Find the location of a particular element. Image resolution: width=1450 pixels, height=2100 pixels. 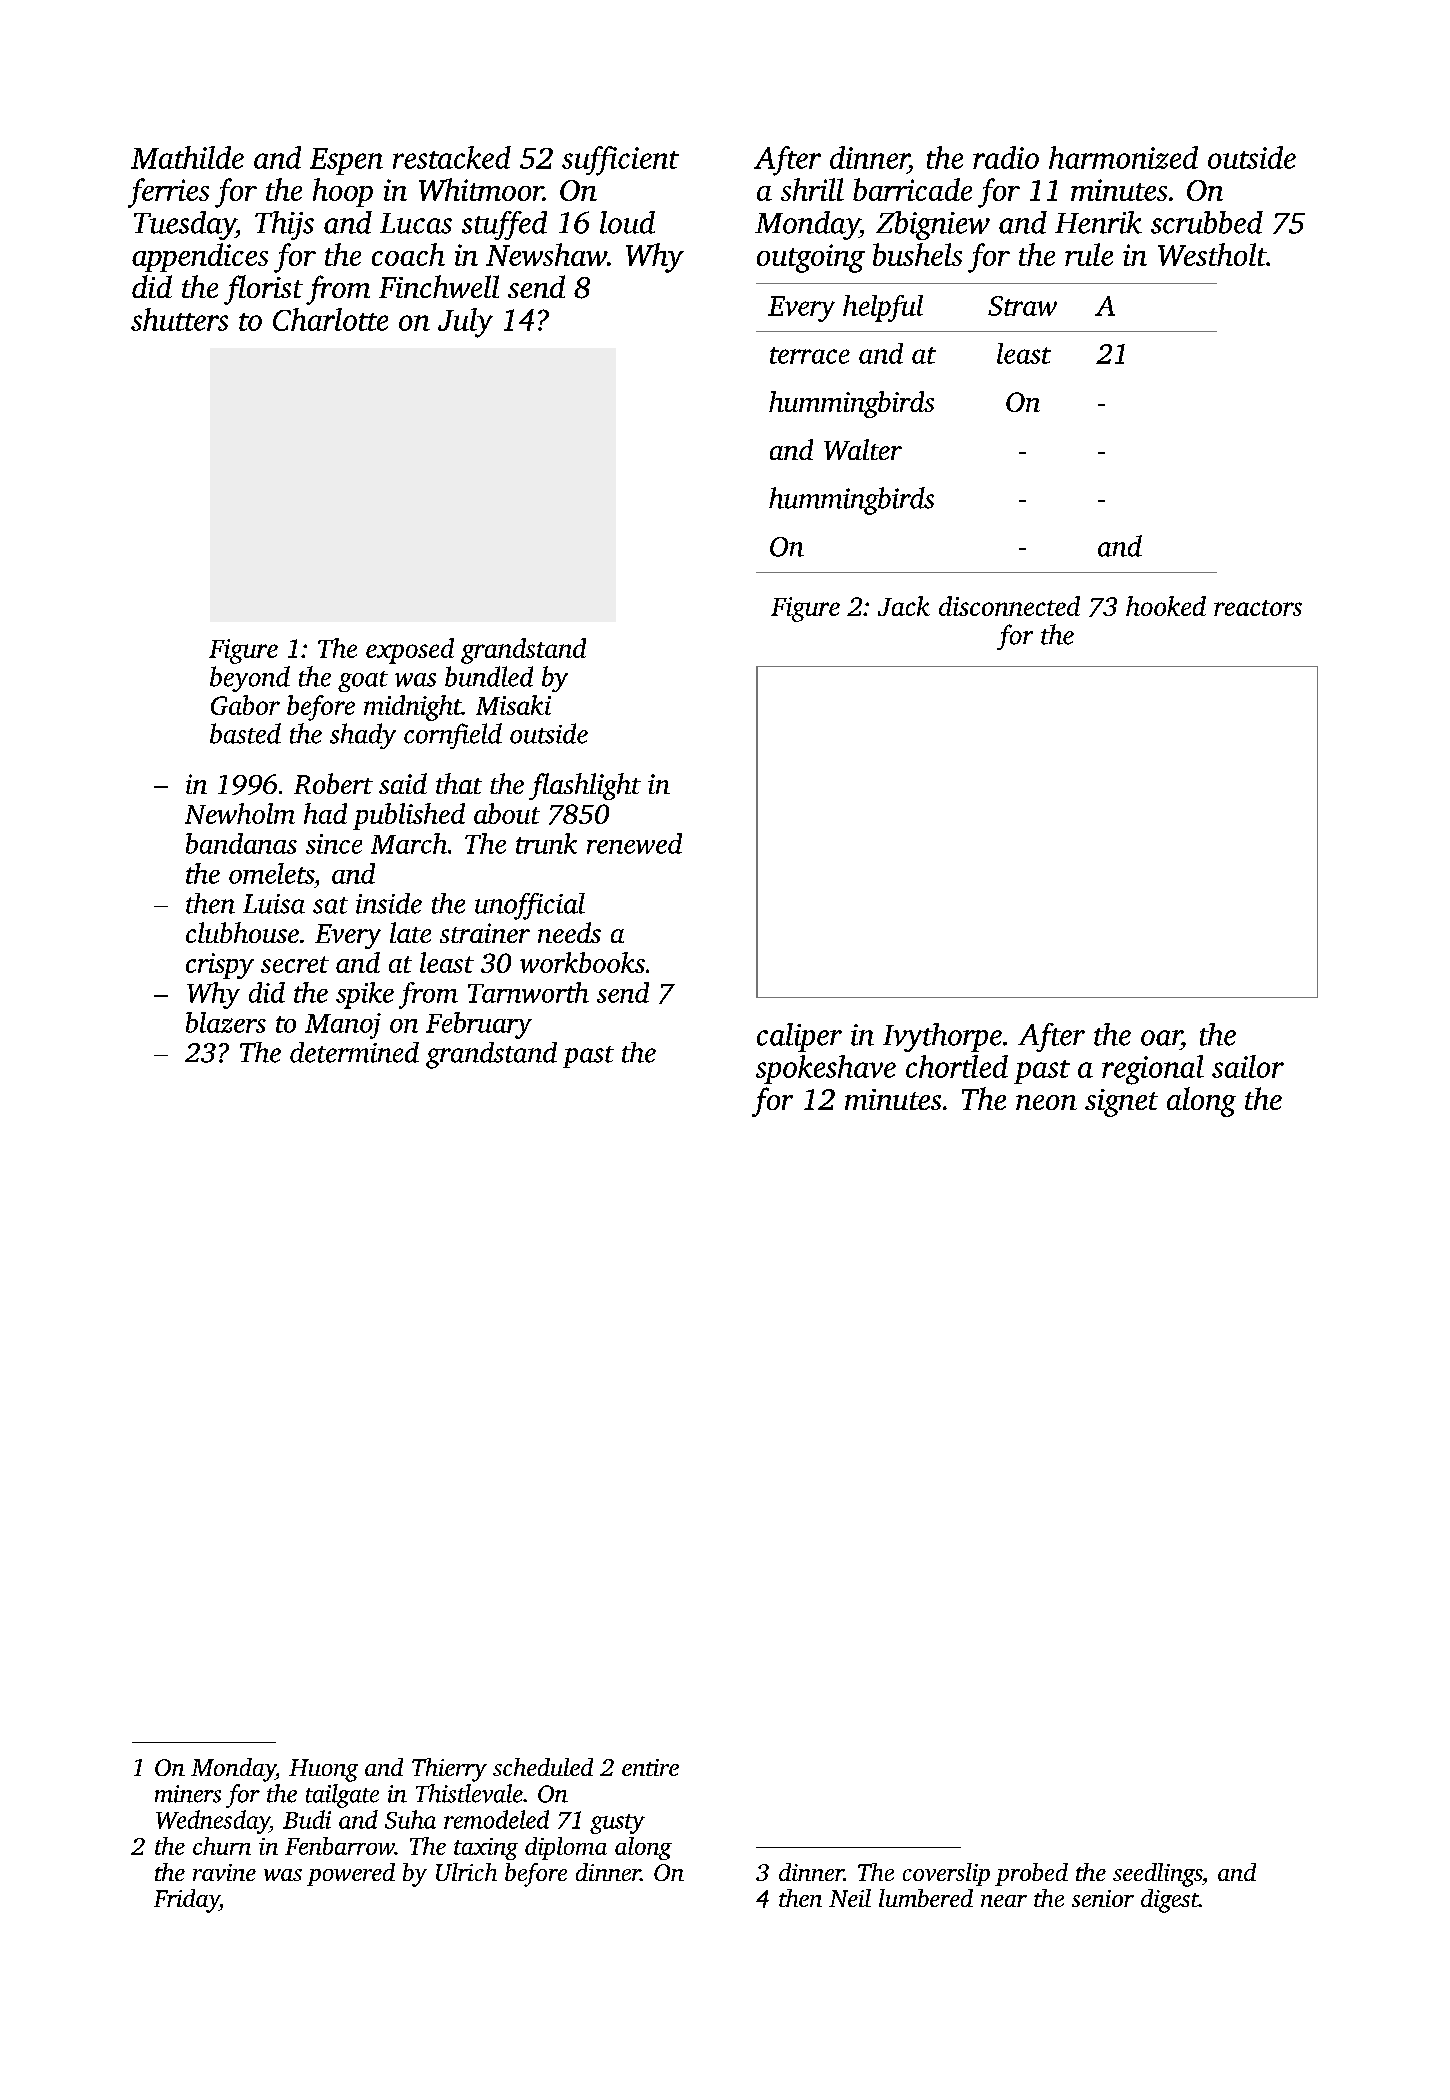

radio is located at coordinates (1006, 157).
